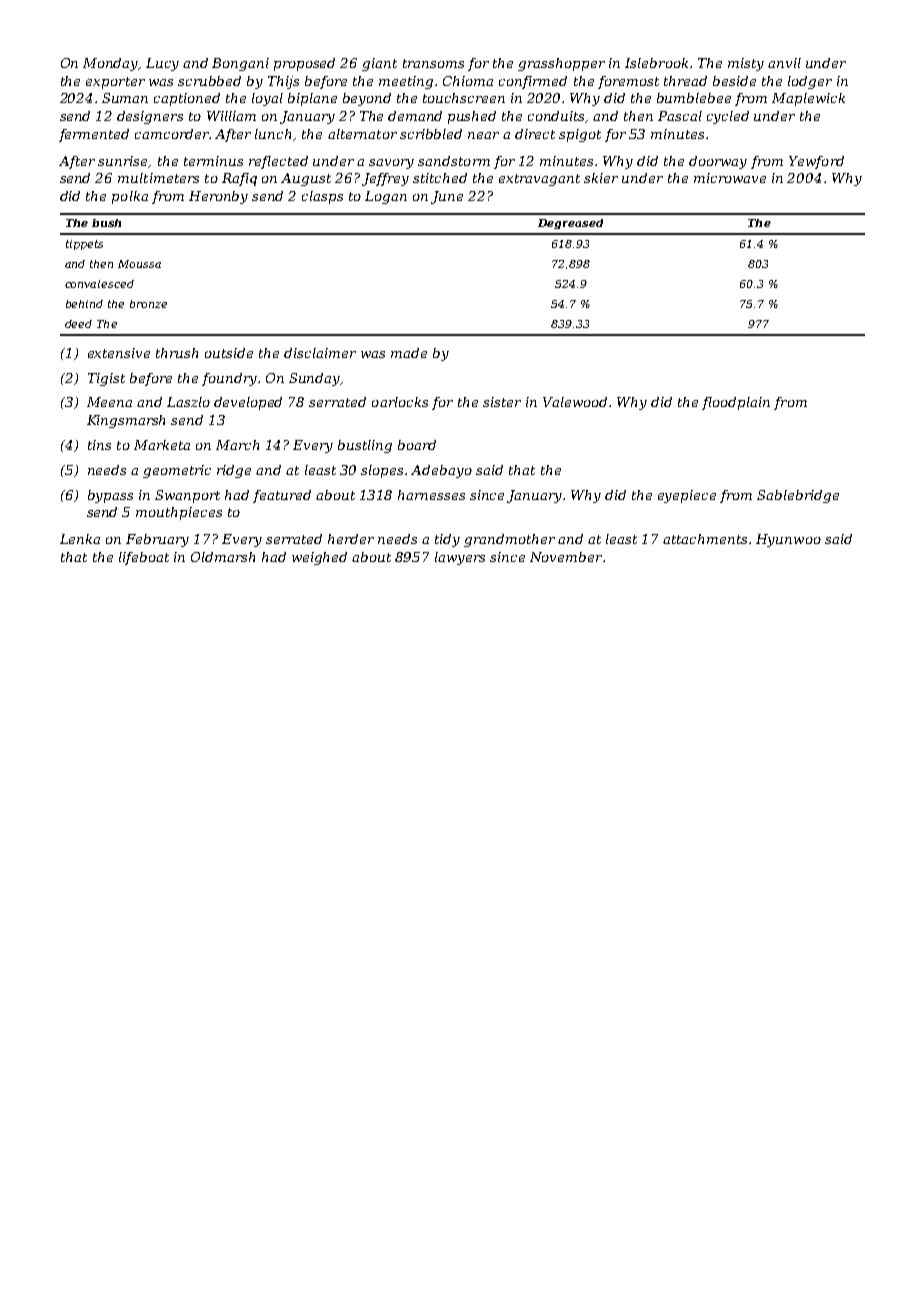 The width and height of the screenshot is (924, 1314). Describe the element at coordinates (320, 353) in the screenshot. I see `disclaimer` at that location.
